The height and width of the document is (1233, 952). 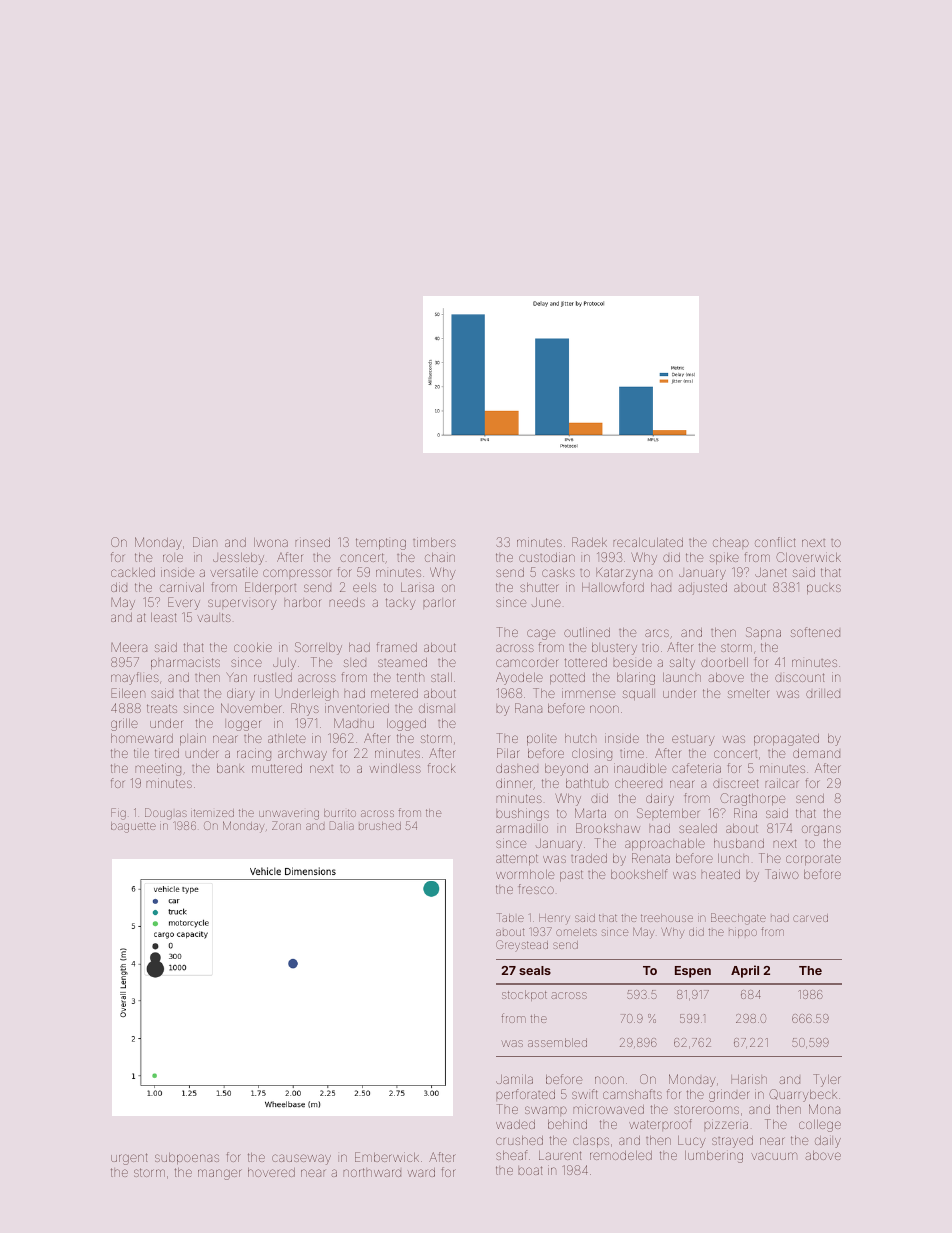 What do you see at coordinates (824, 589) in the document?
I see `pucks` at bounding box center [824, 589].
